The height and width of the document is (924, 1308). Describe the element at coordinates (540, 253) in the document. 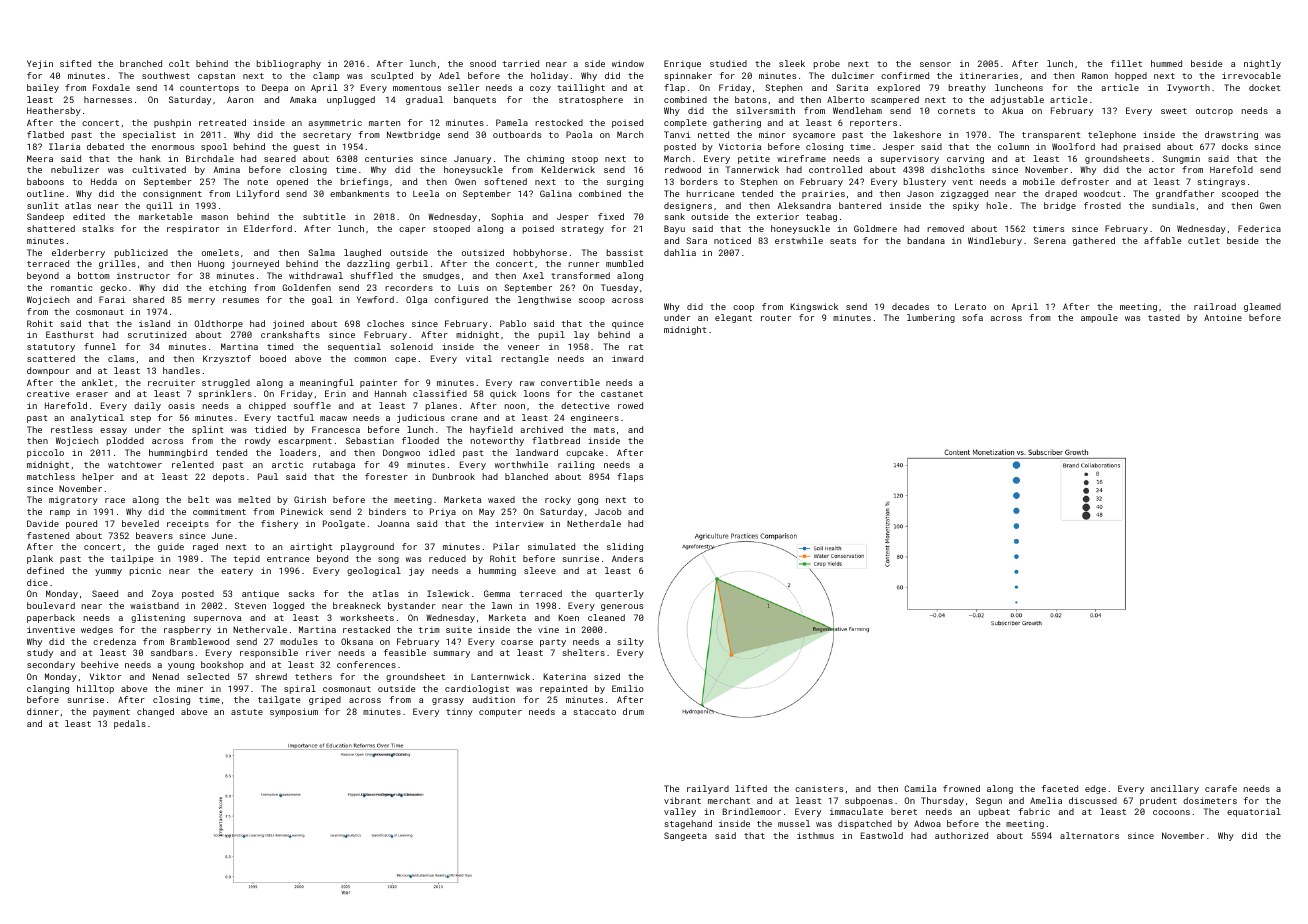

I see `hobbyhorse` at that location.
